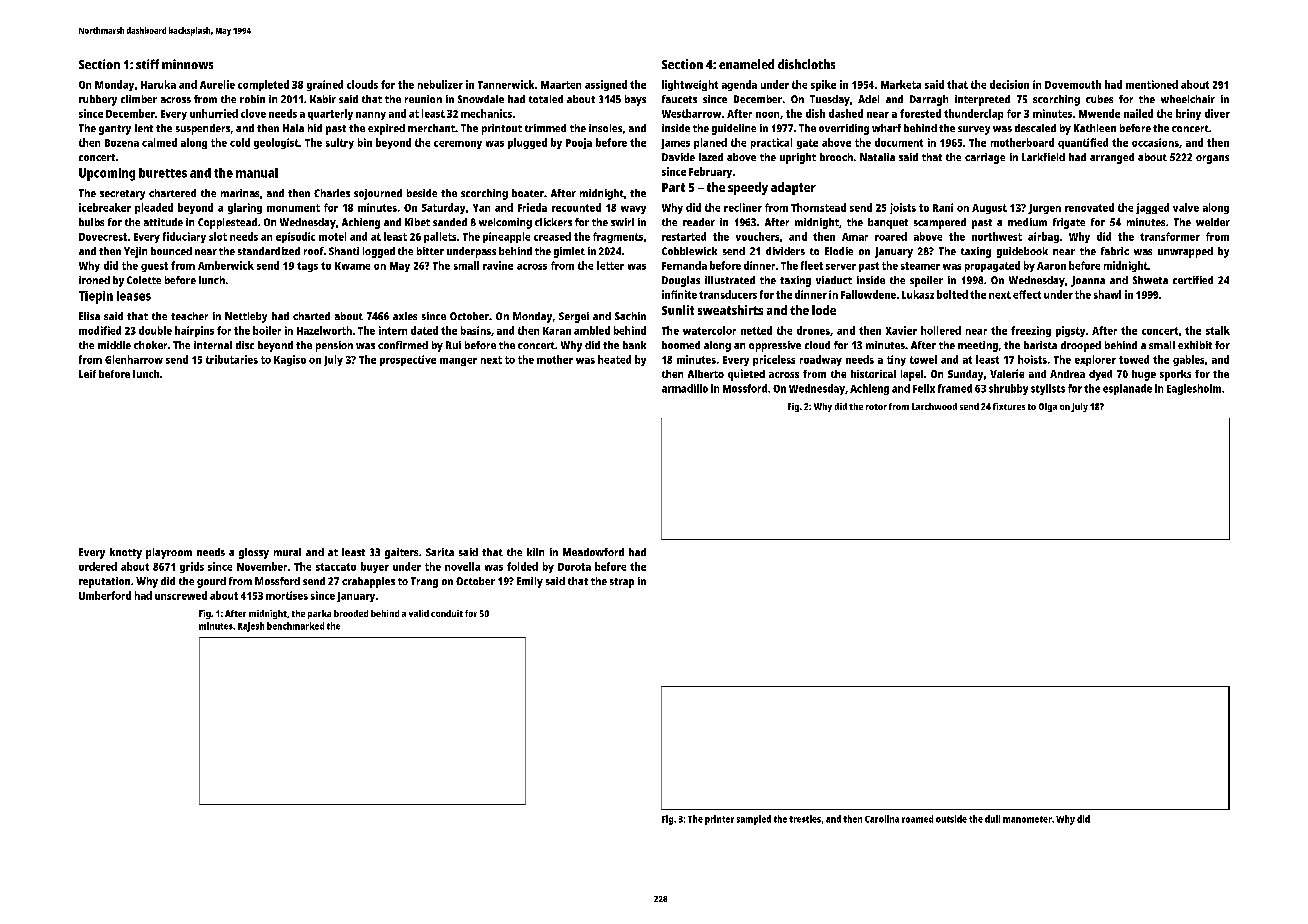 Image resolution: width=1308 pixels, height=924 pixels. Describe the element at coordinates (552, 236) in the screenshot. I see `creased` at that location.
